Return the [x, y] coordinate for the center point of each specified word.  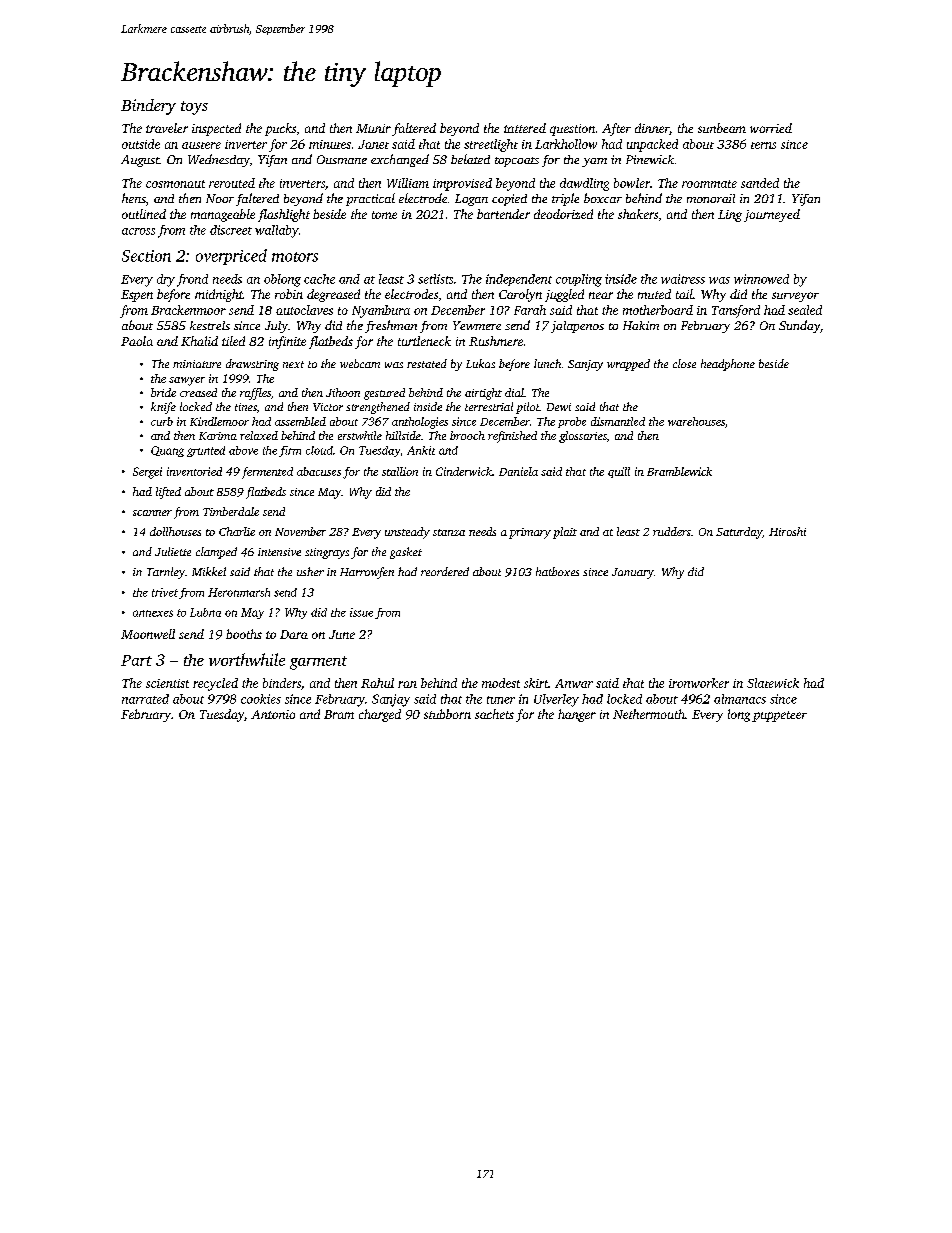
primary [530, 533]
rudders [672, 531]
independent [519, 280]
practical [370, 199]
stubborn [447, 714]
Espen [137, 296]
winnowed [761, 279]
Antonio [273, 714]
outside [141, 144]
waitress [683, 279]
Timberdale [231, 511]
